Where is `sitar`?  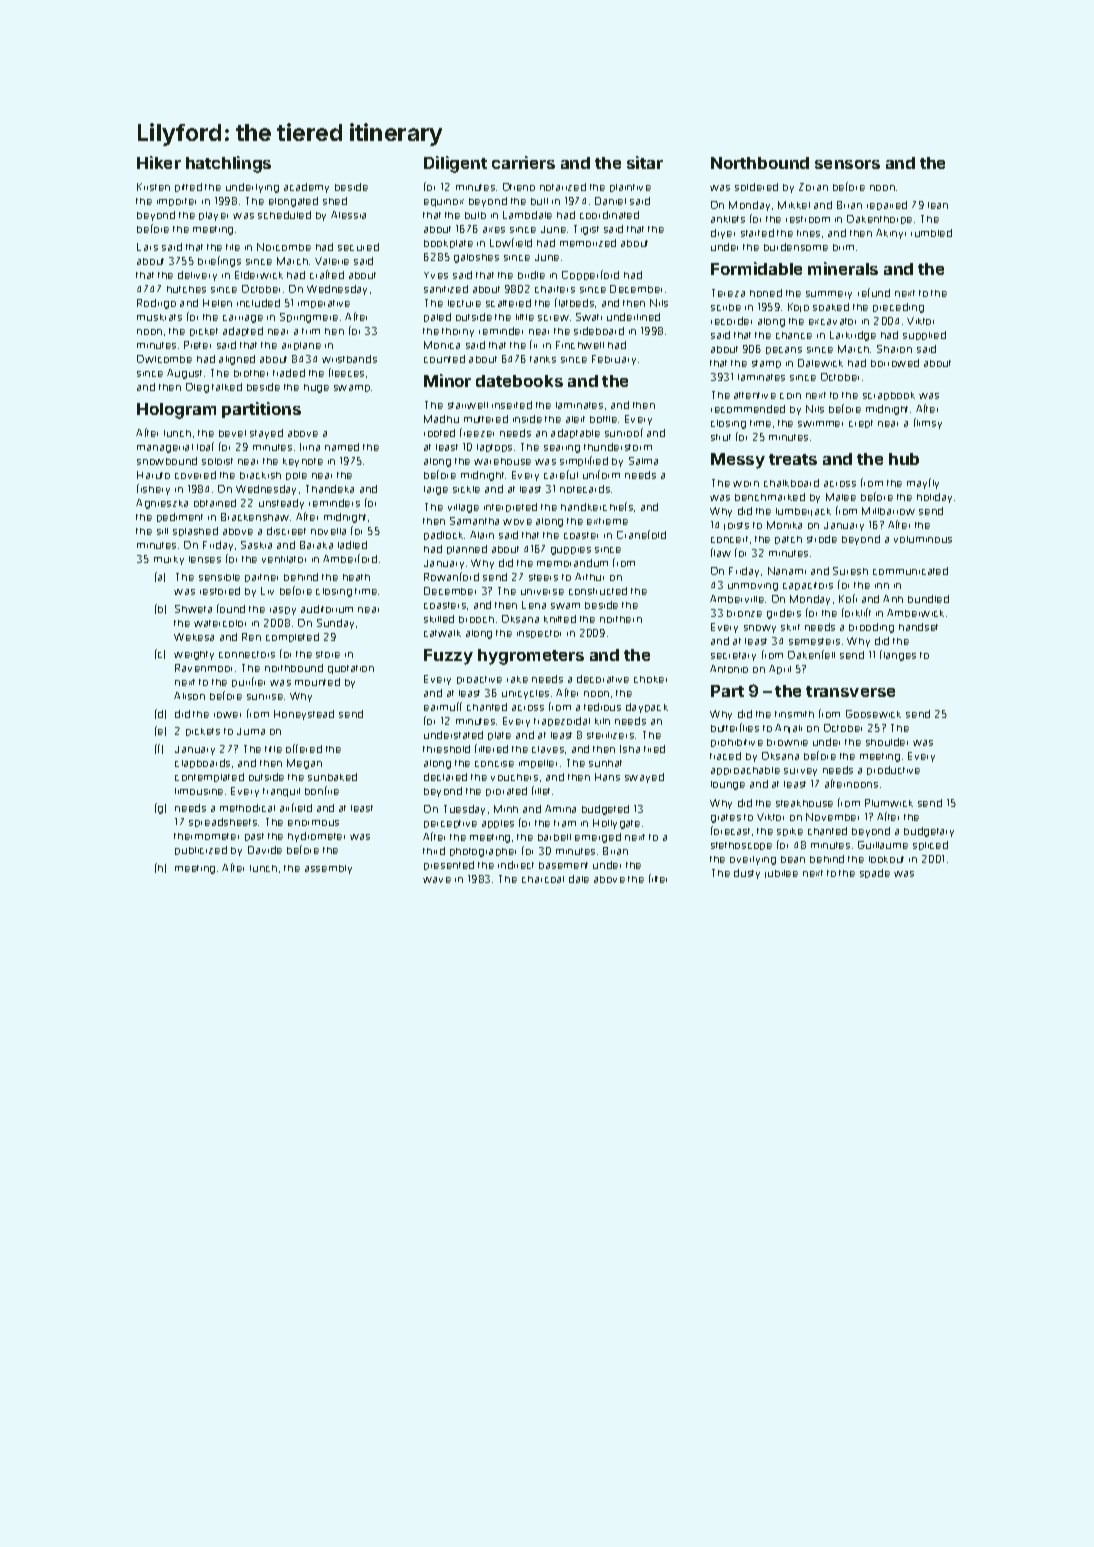 sitar is located at coordinates (645, 162).
